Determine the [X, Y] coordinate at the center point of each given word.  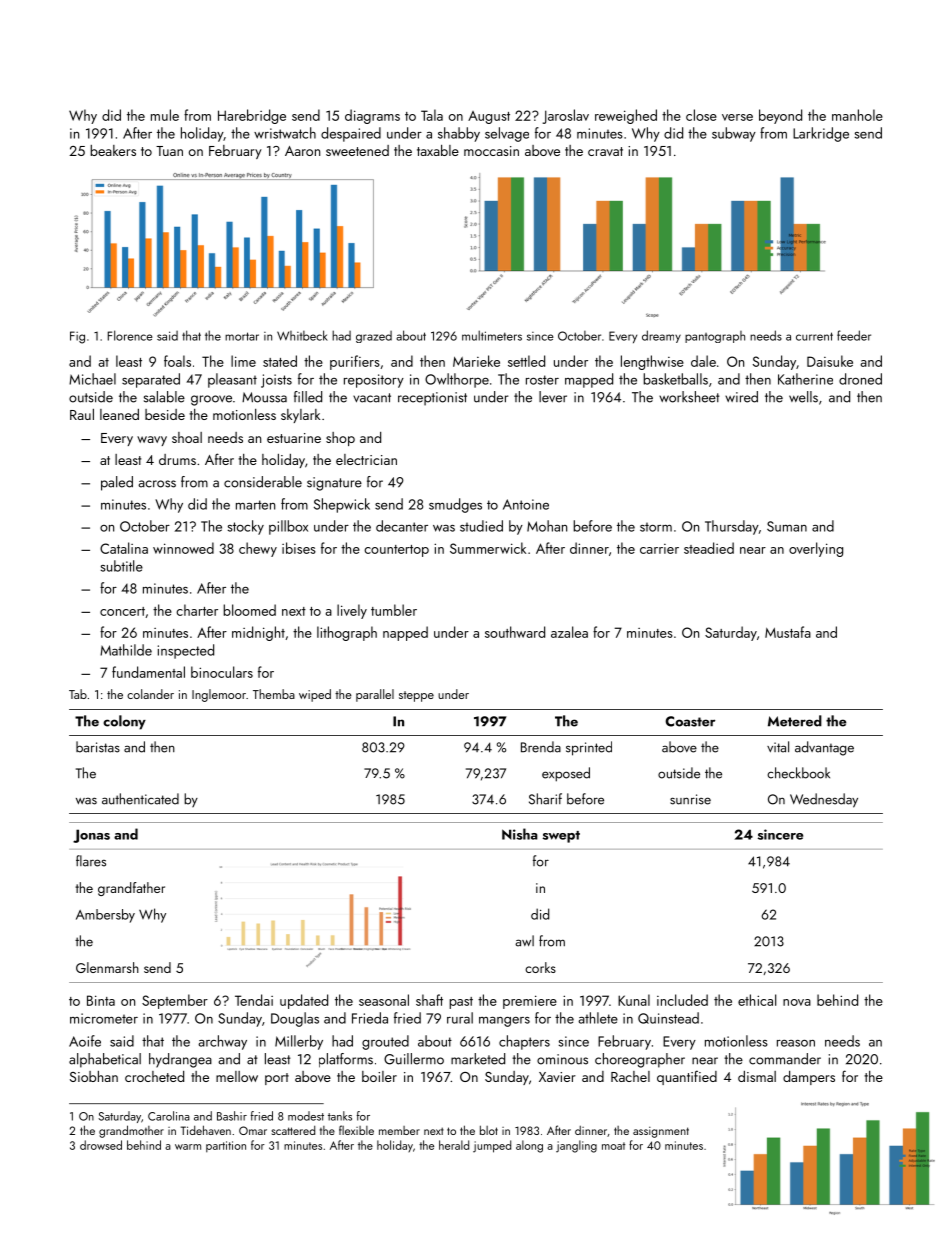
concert [122, 611]
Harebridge [252, 116]
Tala [432, 115]
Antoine [526, 504]
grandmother [131, 1131]
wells [803, 397]
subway [734, 134]
